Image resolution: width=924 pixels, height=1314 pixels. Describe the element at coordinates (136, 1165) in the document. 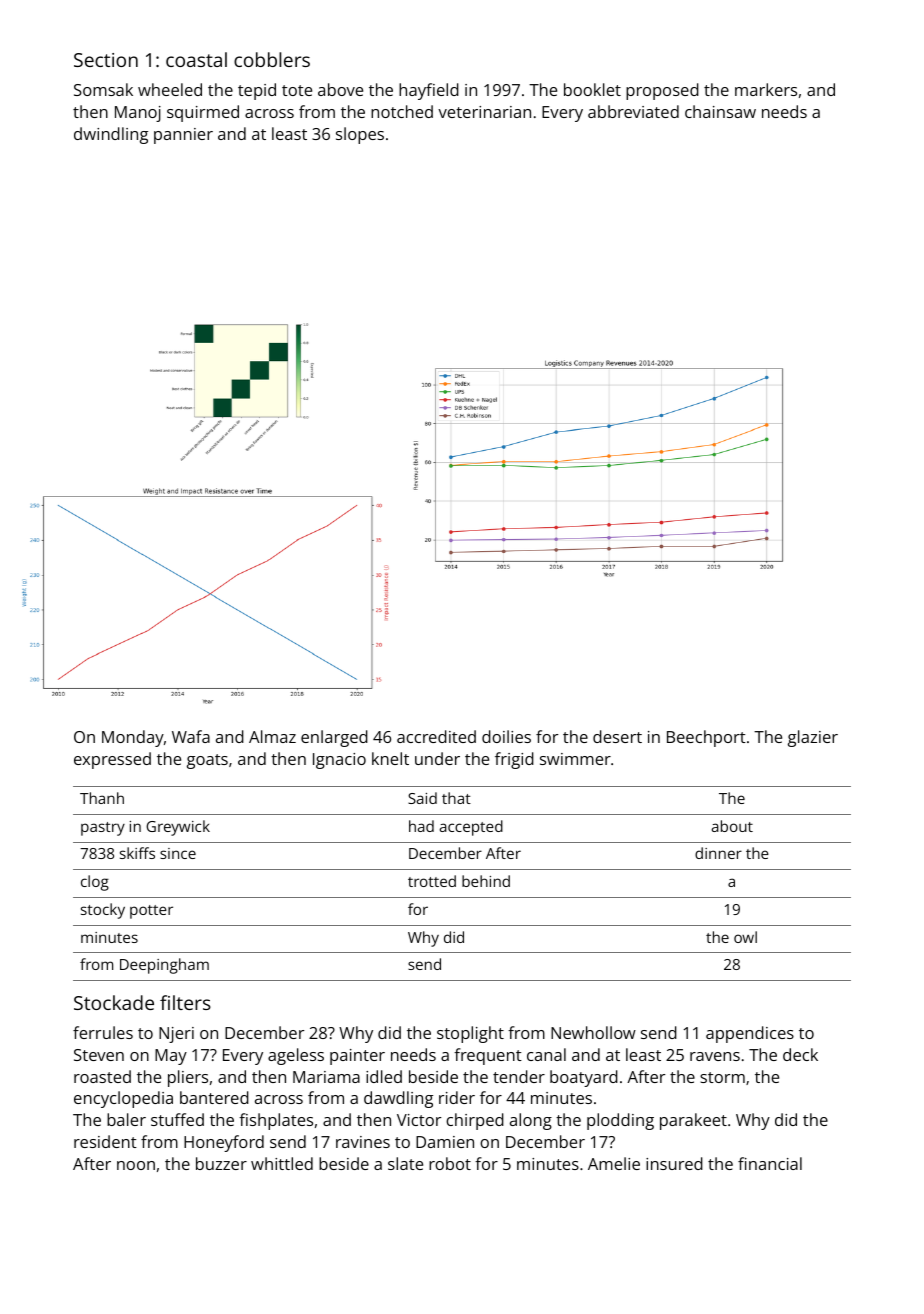

I see `noon` at that location.
